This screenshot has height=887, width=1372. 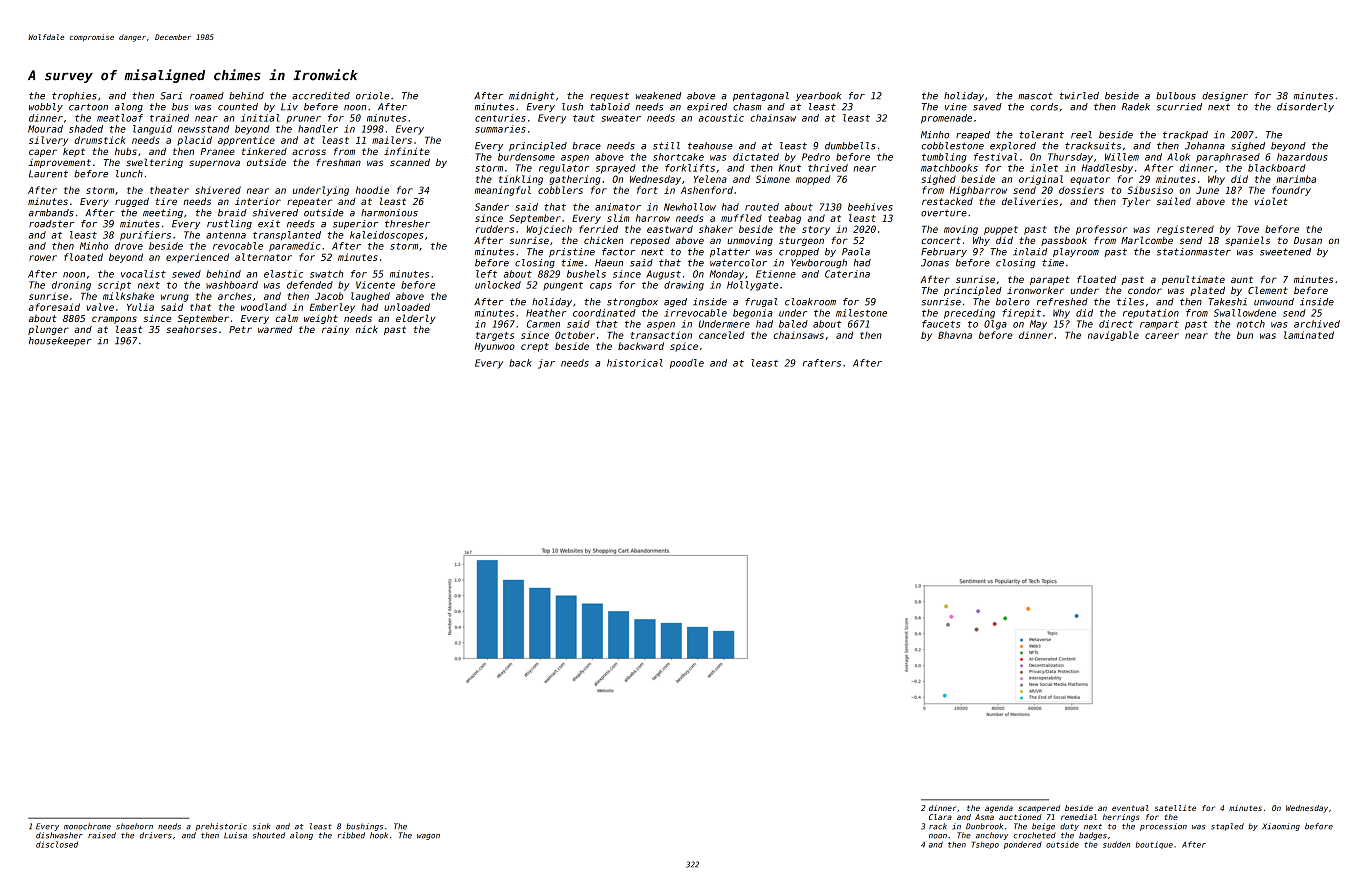 What do you see at coordinates (57, 844) in the screenshot?
I see `disclosed` at bounding box center [57, 844].
